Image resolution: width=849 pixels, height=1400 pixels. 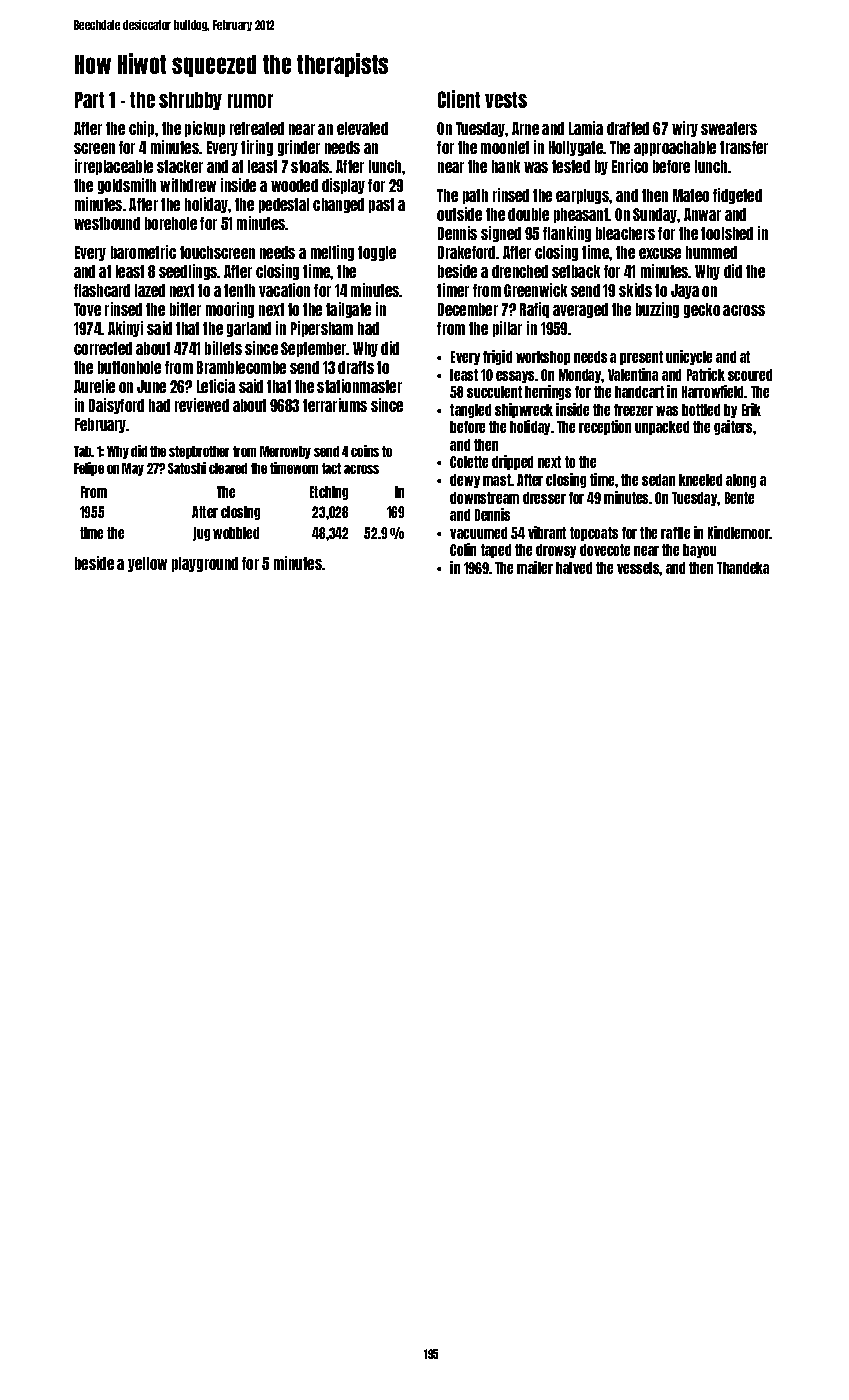 I want to click on jug, so click(x=201, y=534).
